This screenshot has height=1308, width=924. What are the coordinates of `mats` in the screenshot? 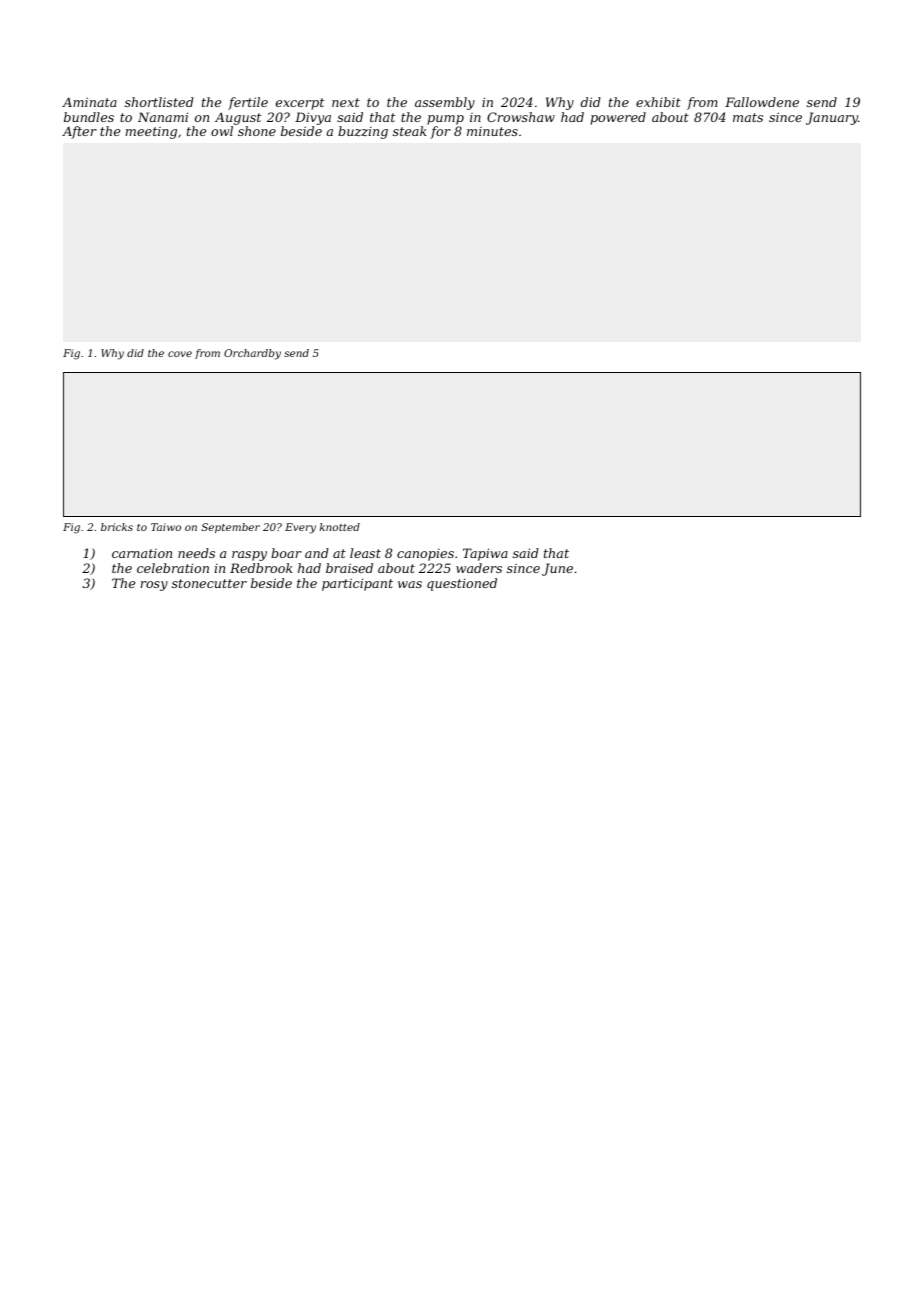 It's located at (748, 117).
